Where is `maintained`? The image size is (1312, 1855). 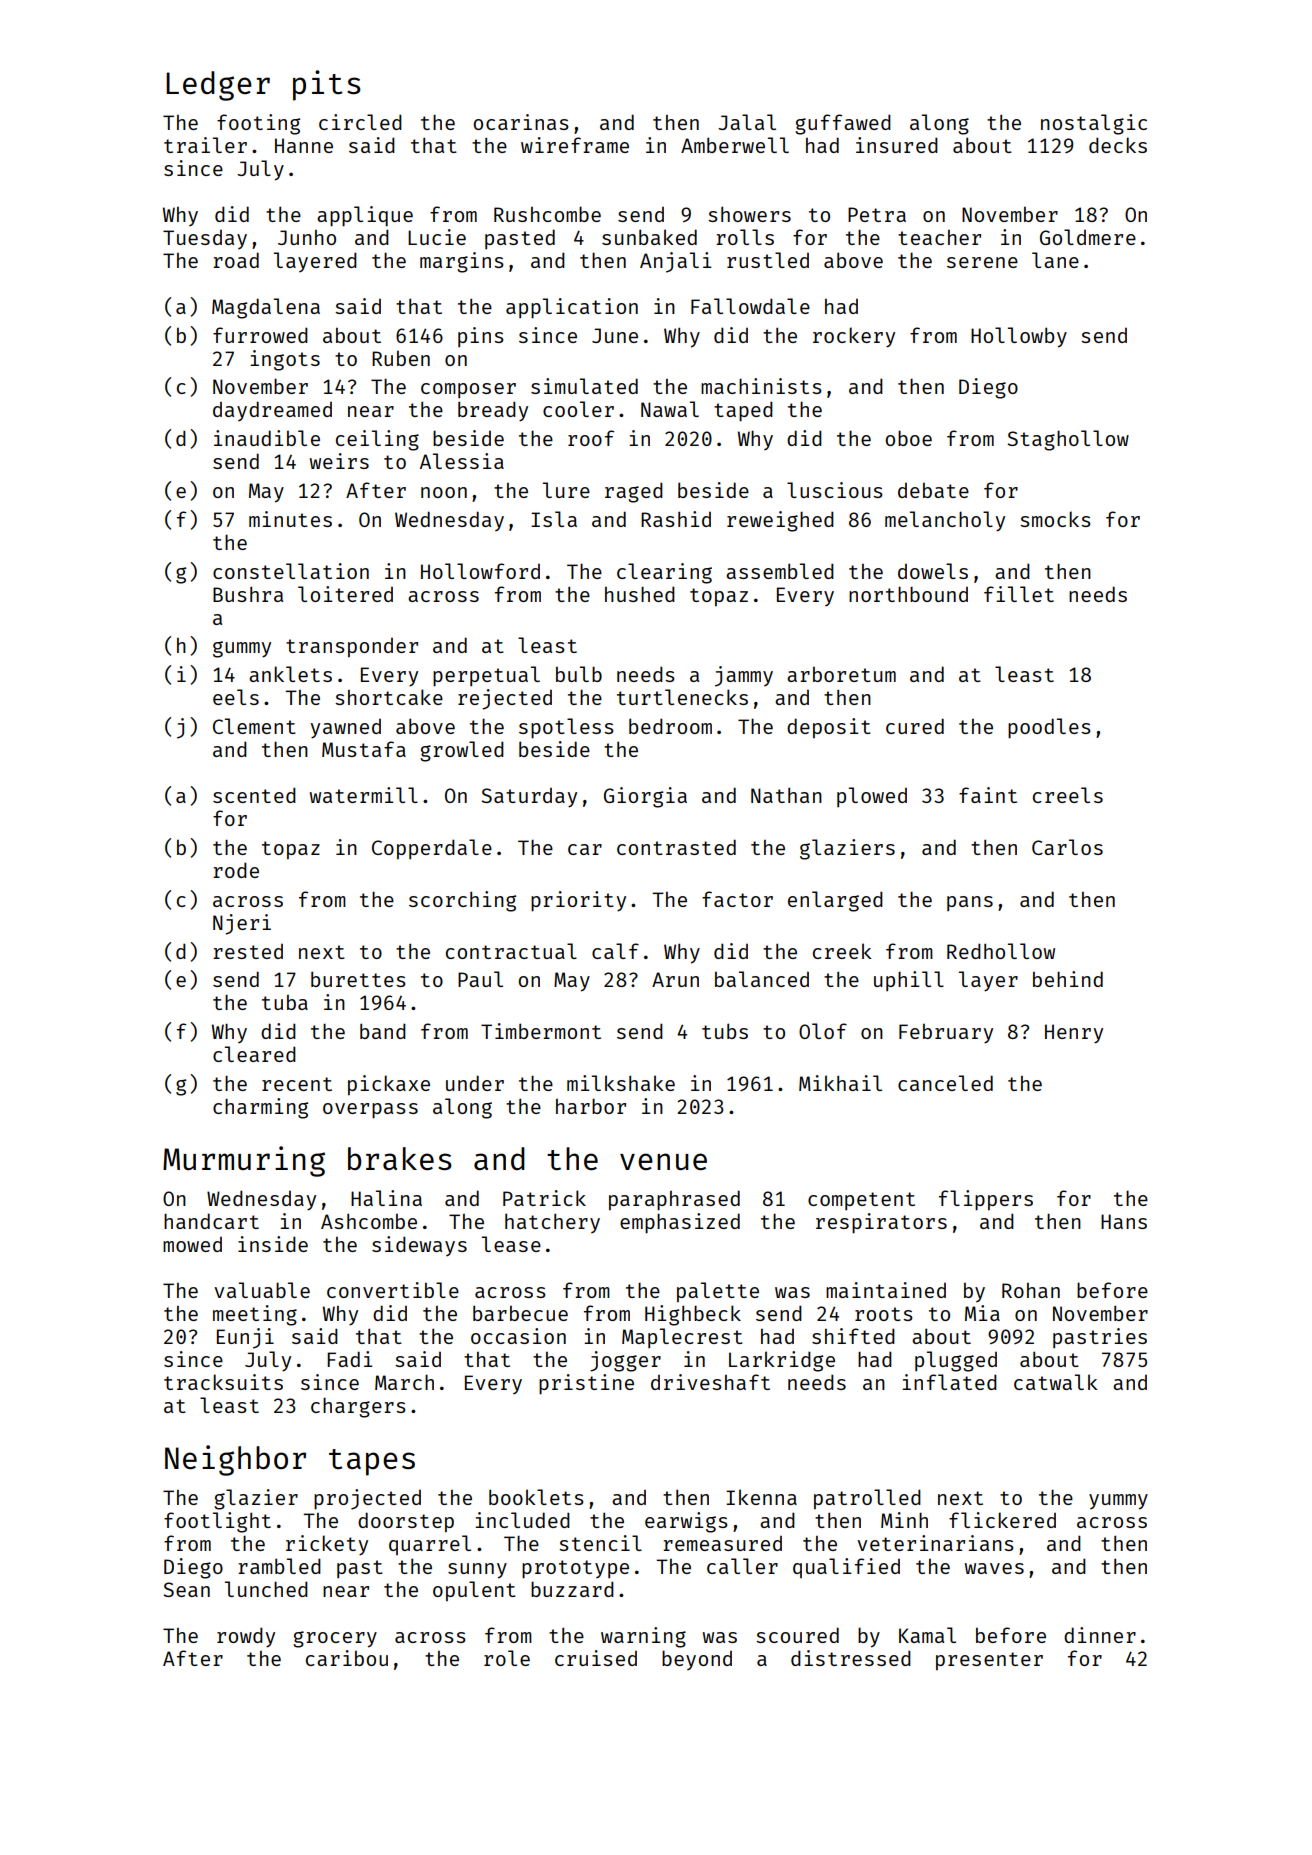
maintained is located at coordinates (886, 1290).
